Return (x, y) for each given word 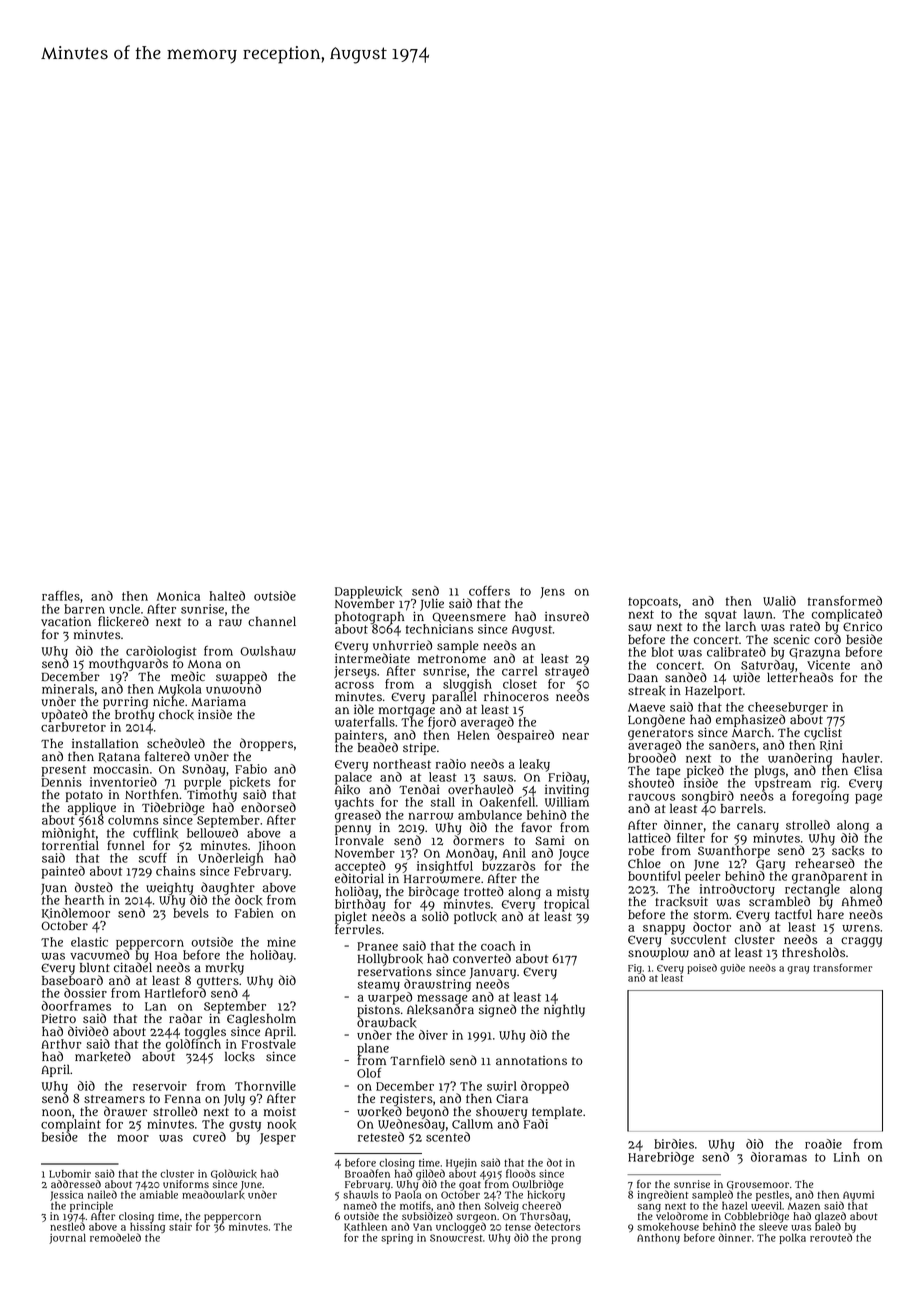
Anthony (658, 1238)
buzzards (508, 866)
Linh (847, 1157)
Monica (178, 596)
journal (67, 1238)
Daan (643, 677)
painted (63, 872)
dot (554, 1162)
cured (209, 1137)
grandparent (830, 877)
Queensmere (469, 617)
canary (758, 827)
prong (566, 1240)
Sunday (204, 770)
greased (358, 816)
